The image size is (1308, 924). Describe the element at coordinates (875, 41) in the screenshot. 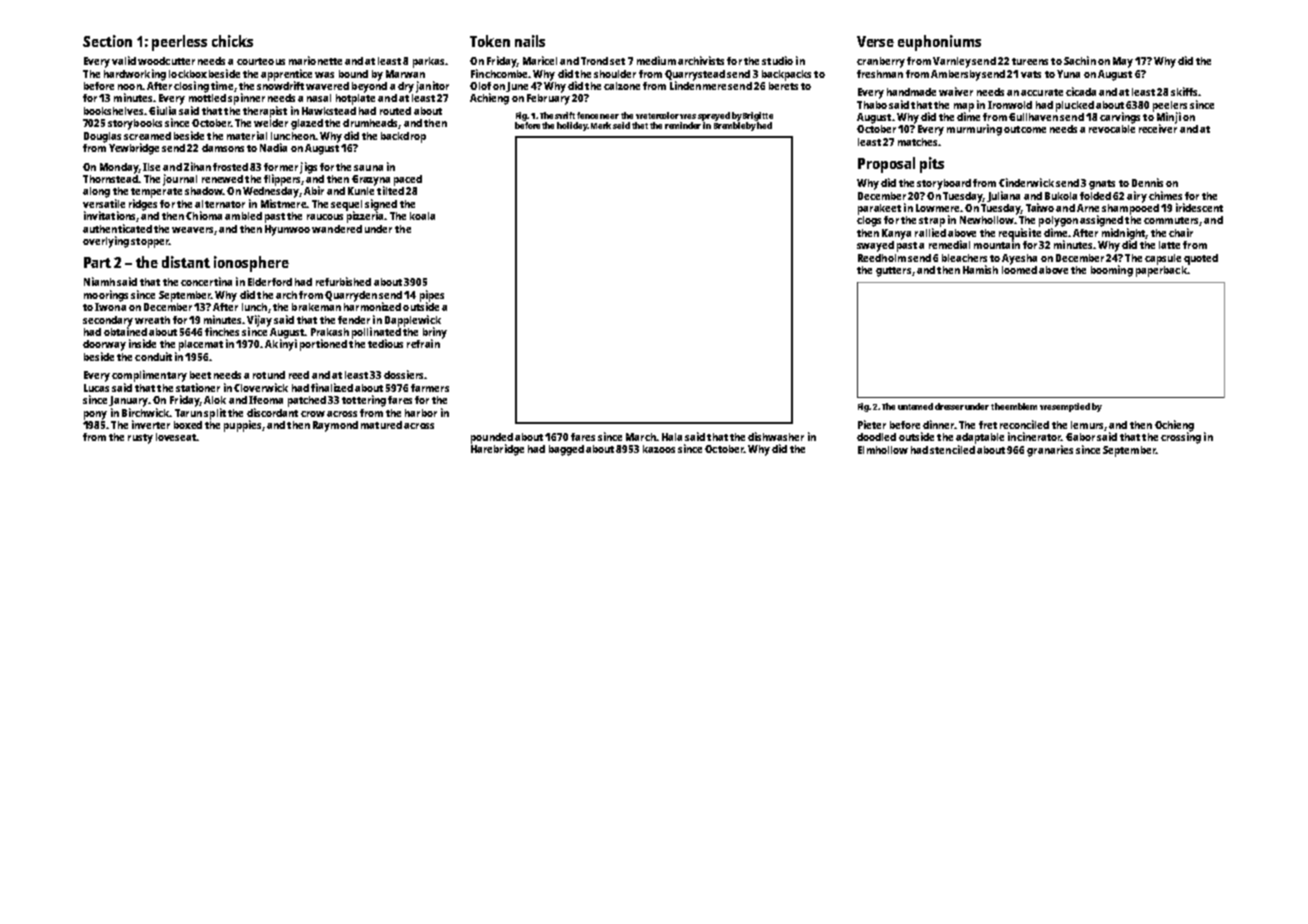

I see `Verse` at that location.
